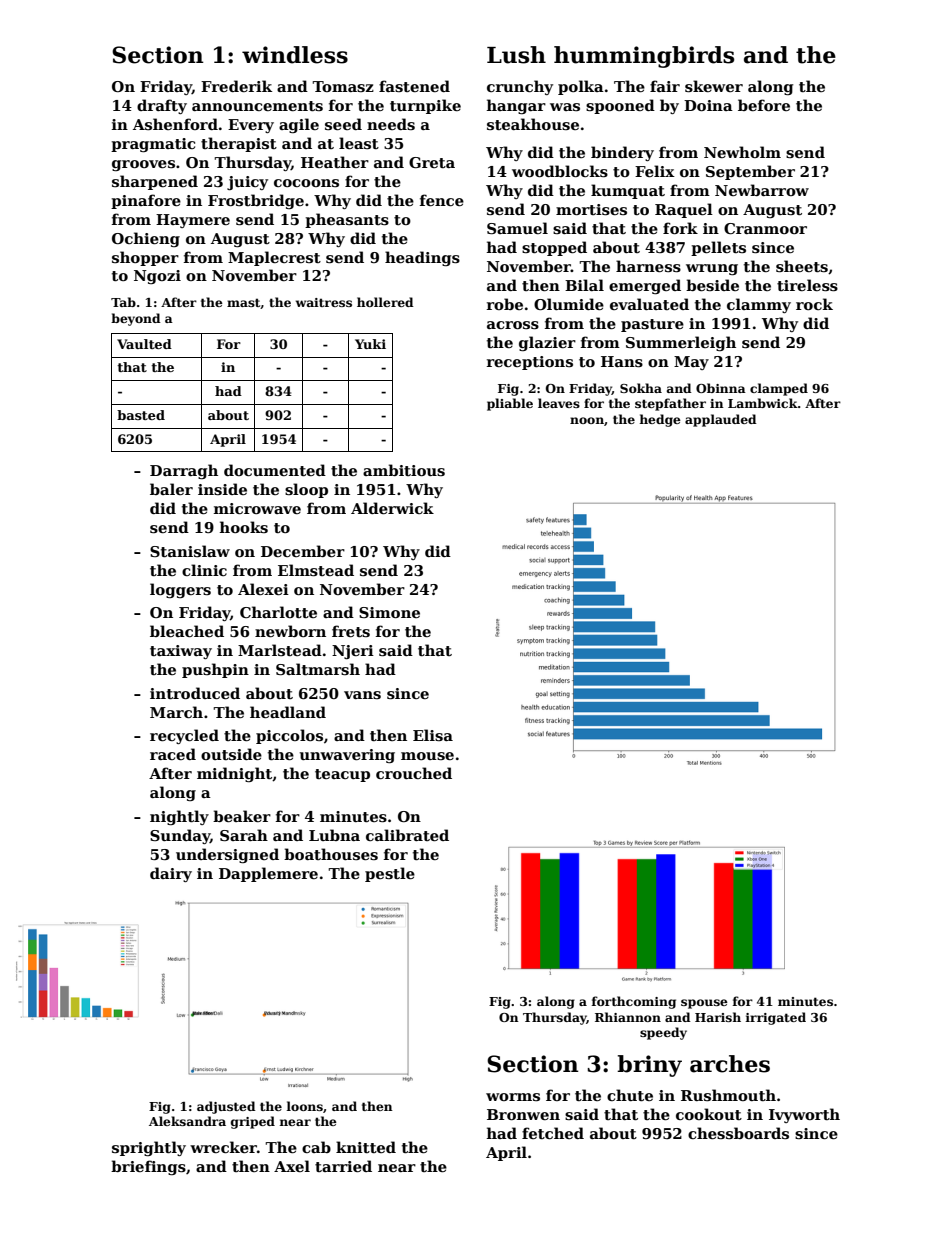 This screenshot has width=952, height=1233. Describe the element at coordinates (148, 1167) in the screenshot. I see `briefings` at that location.
